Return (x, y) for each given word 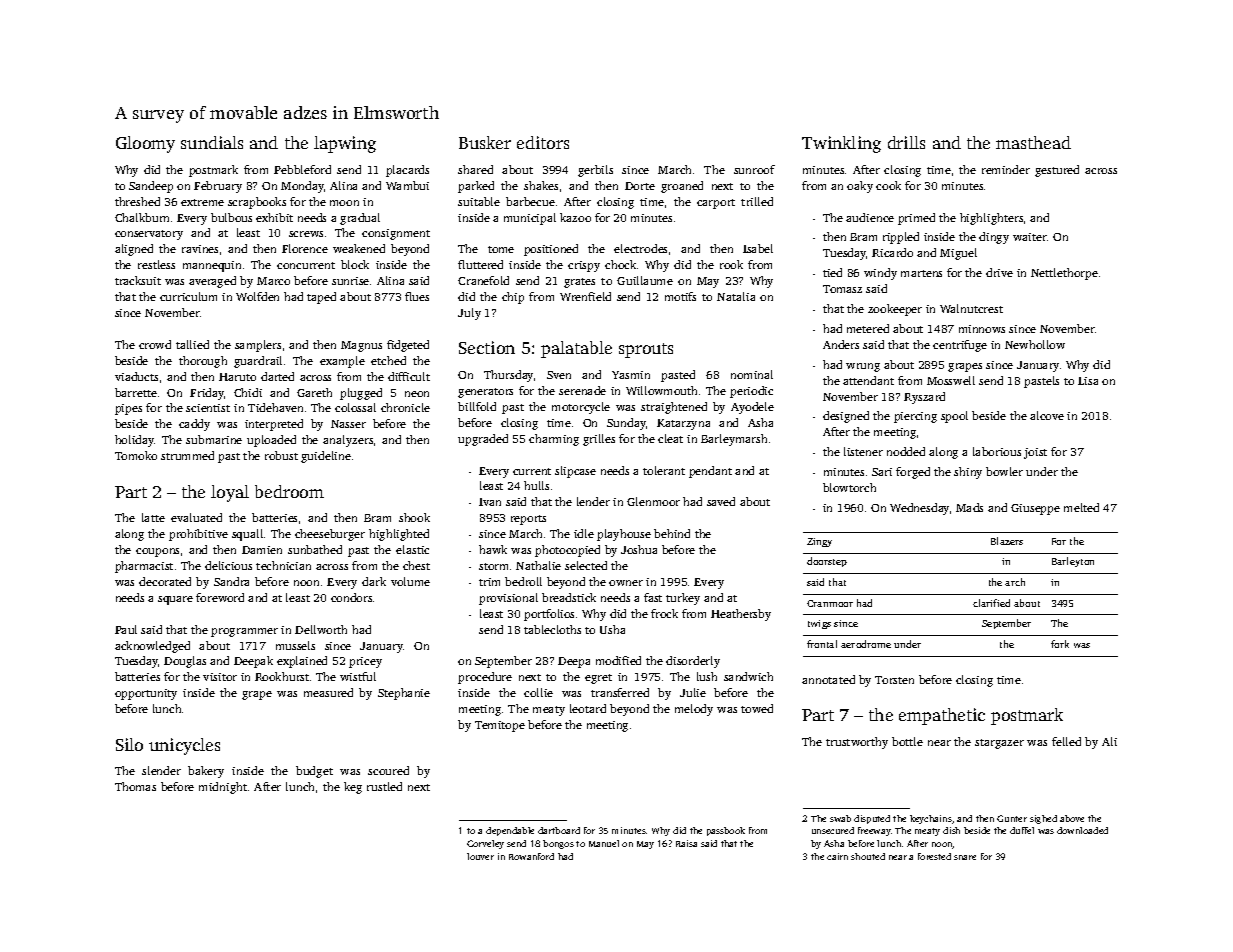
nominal (752, 374)
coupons (157, 552)
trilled (757, 201)
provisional (508, 599)
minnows (982, 329)
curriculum (188, 296)
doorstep (827, 562)
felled (1066, 741)
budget (314, 772)
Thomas (135, 786)
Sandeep (151, 187)
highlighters (991, 219)
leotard (588, 708)
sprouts (646, 350)
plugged (361, 394)
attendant (868, 380)
